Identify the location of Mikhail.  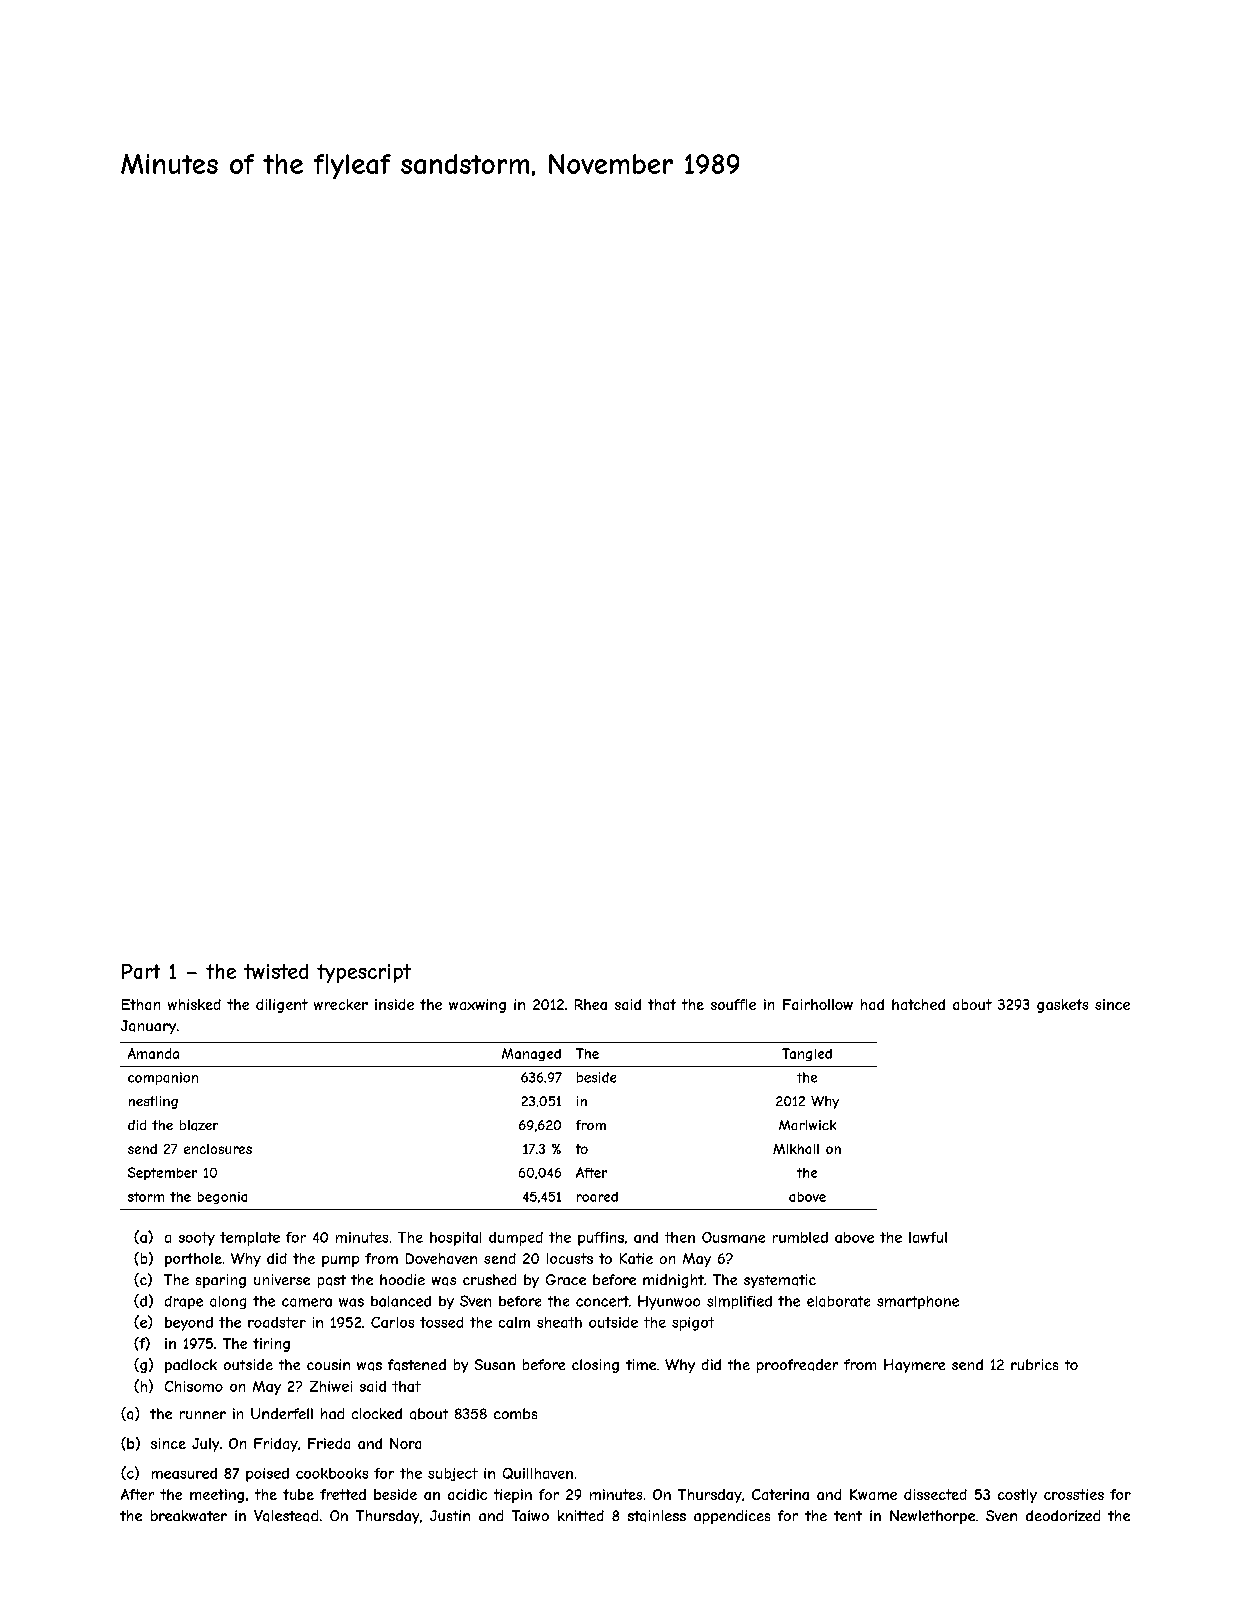
(796, 1149).
